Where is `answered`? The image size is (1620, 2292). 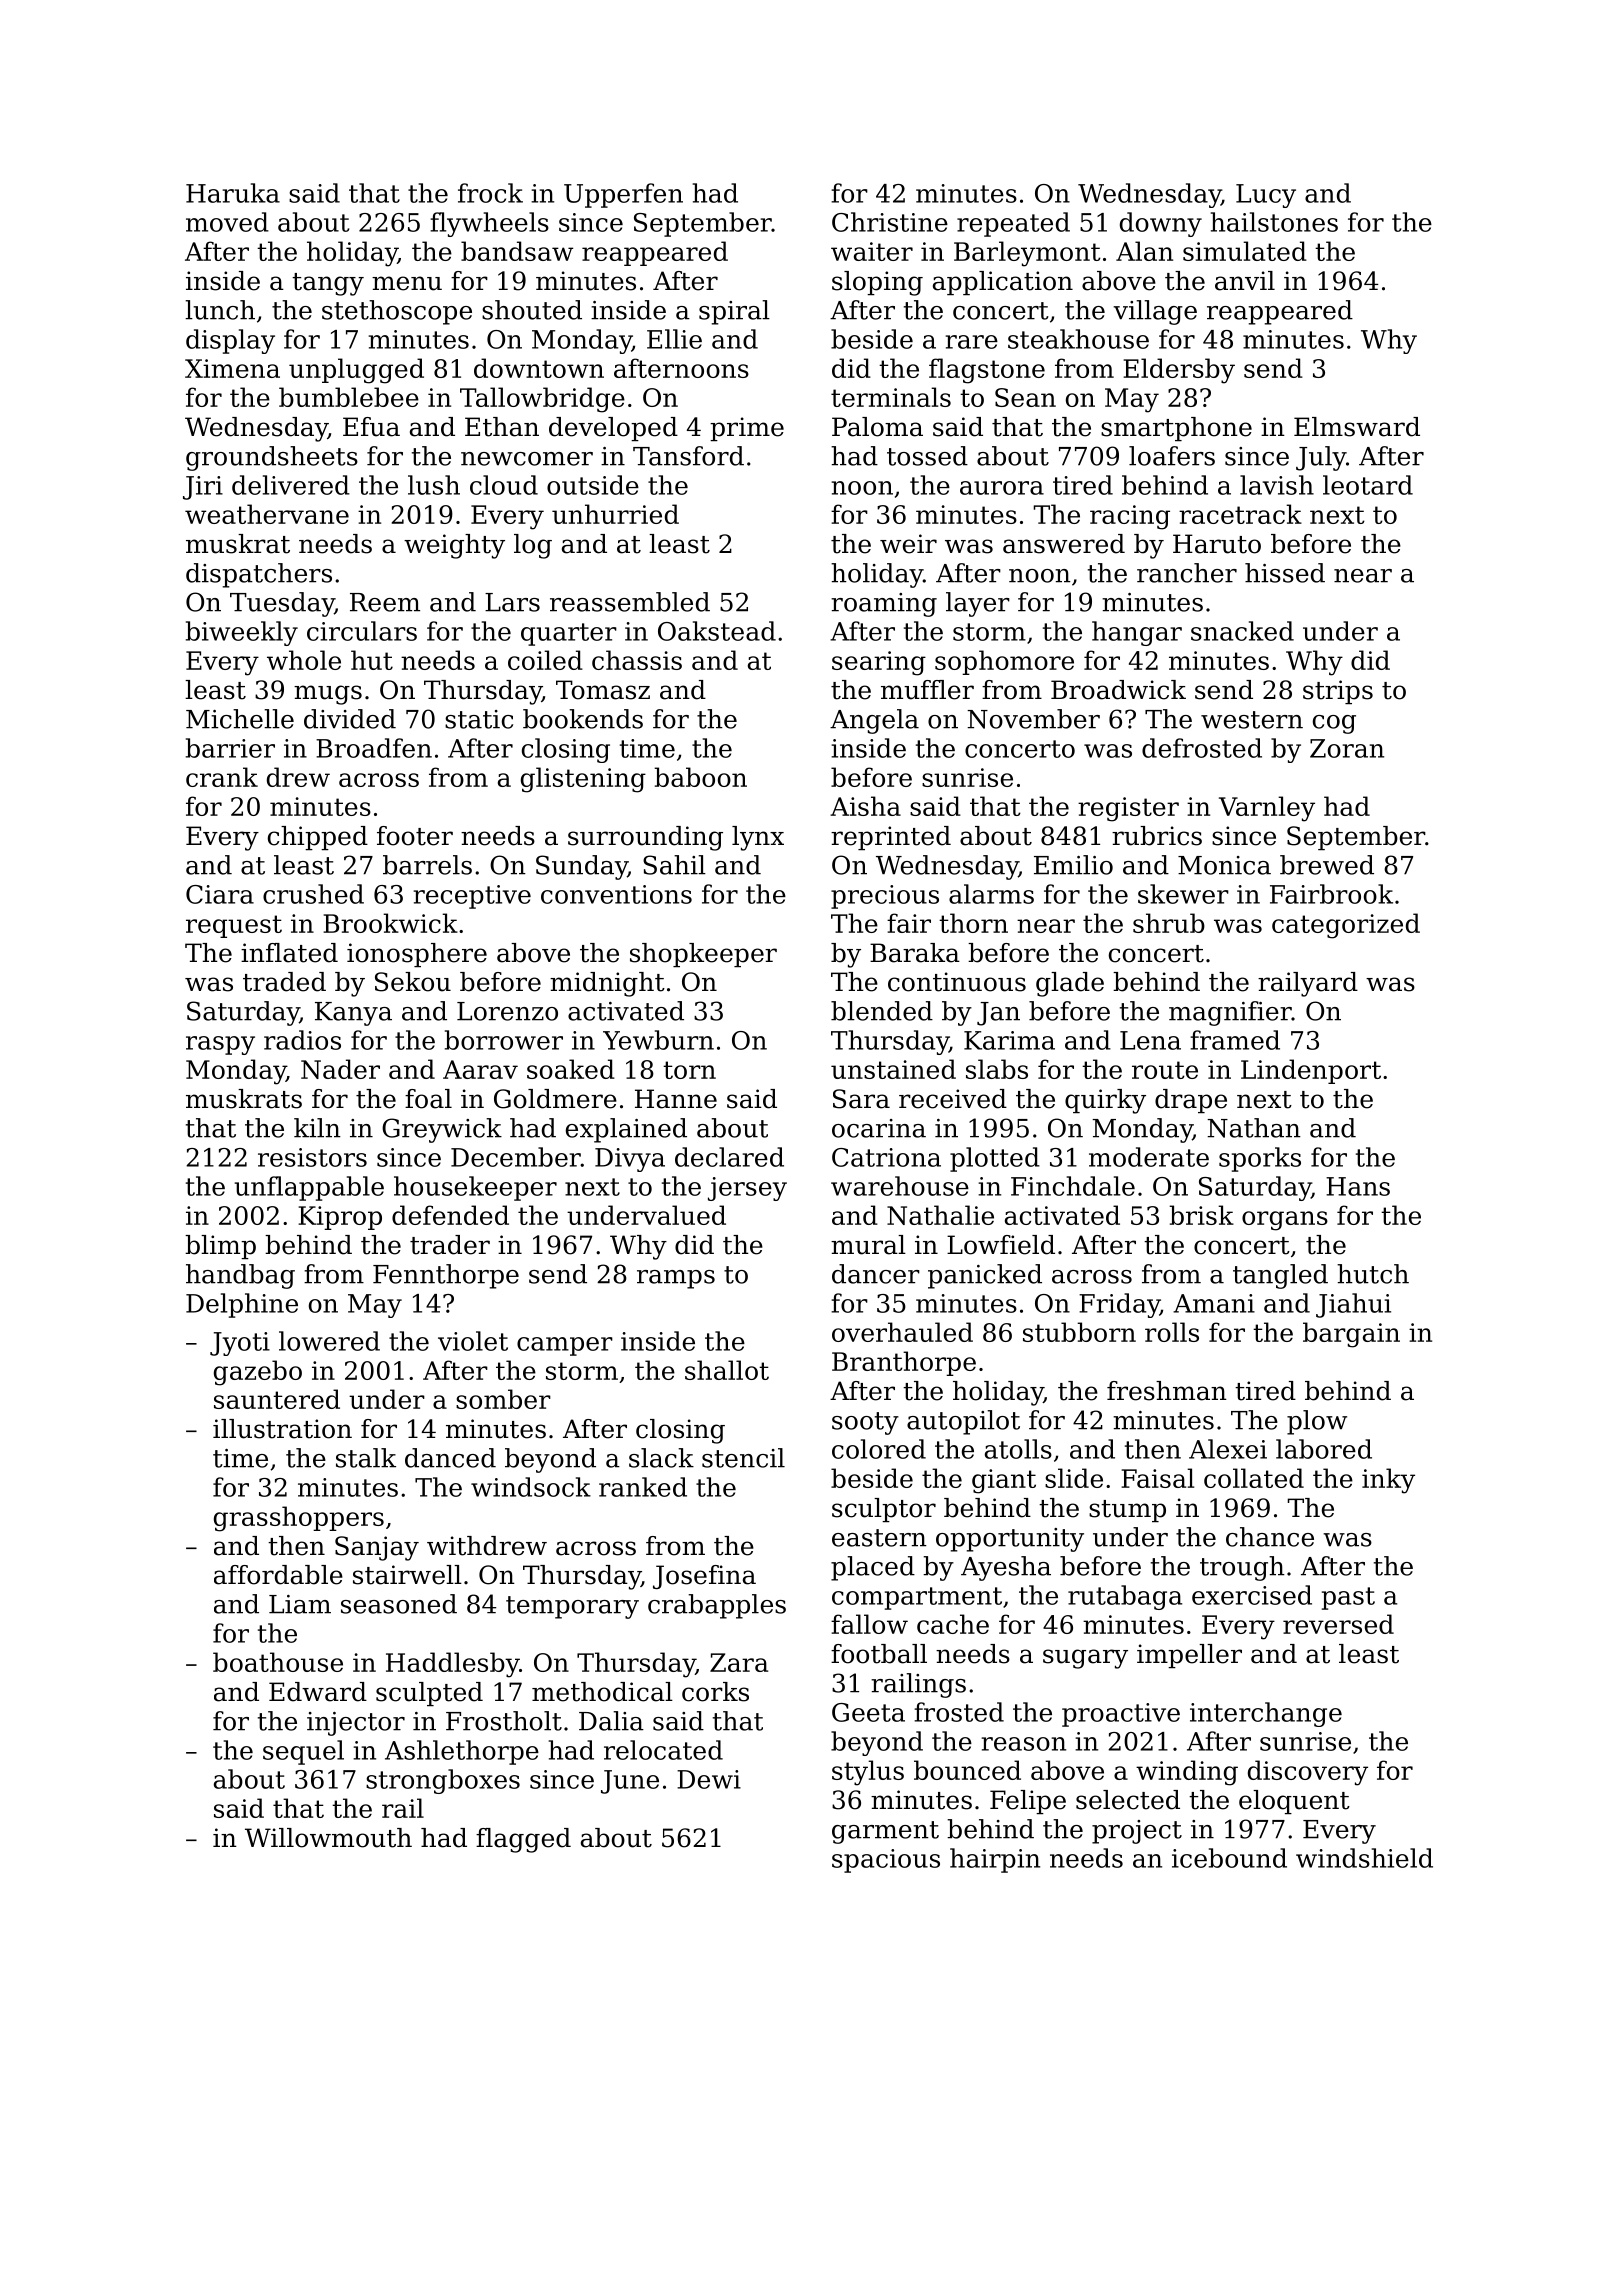 answered is located at coordinates (1064, 544).
